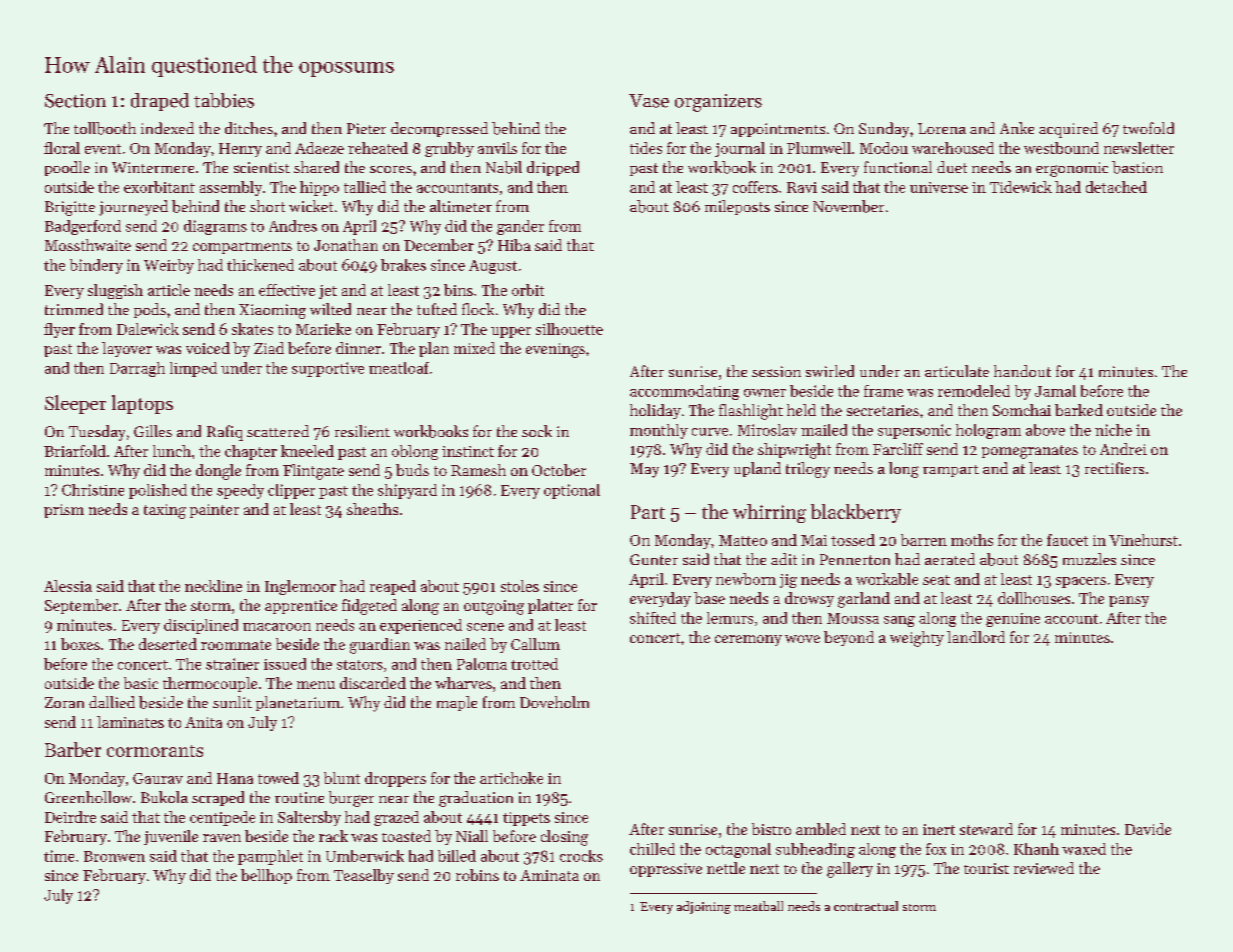 The height and width of the screenshot is (952, 1233). Describe the element at coordinates (564, 838) in the screenshot. I see `closing` at that location.
